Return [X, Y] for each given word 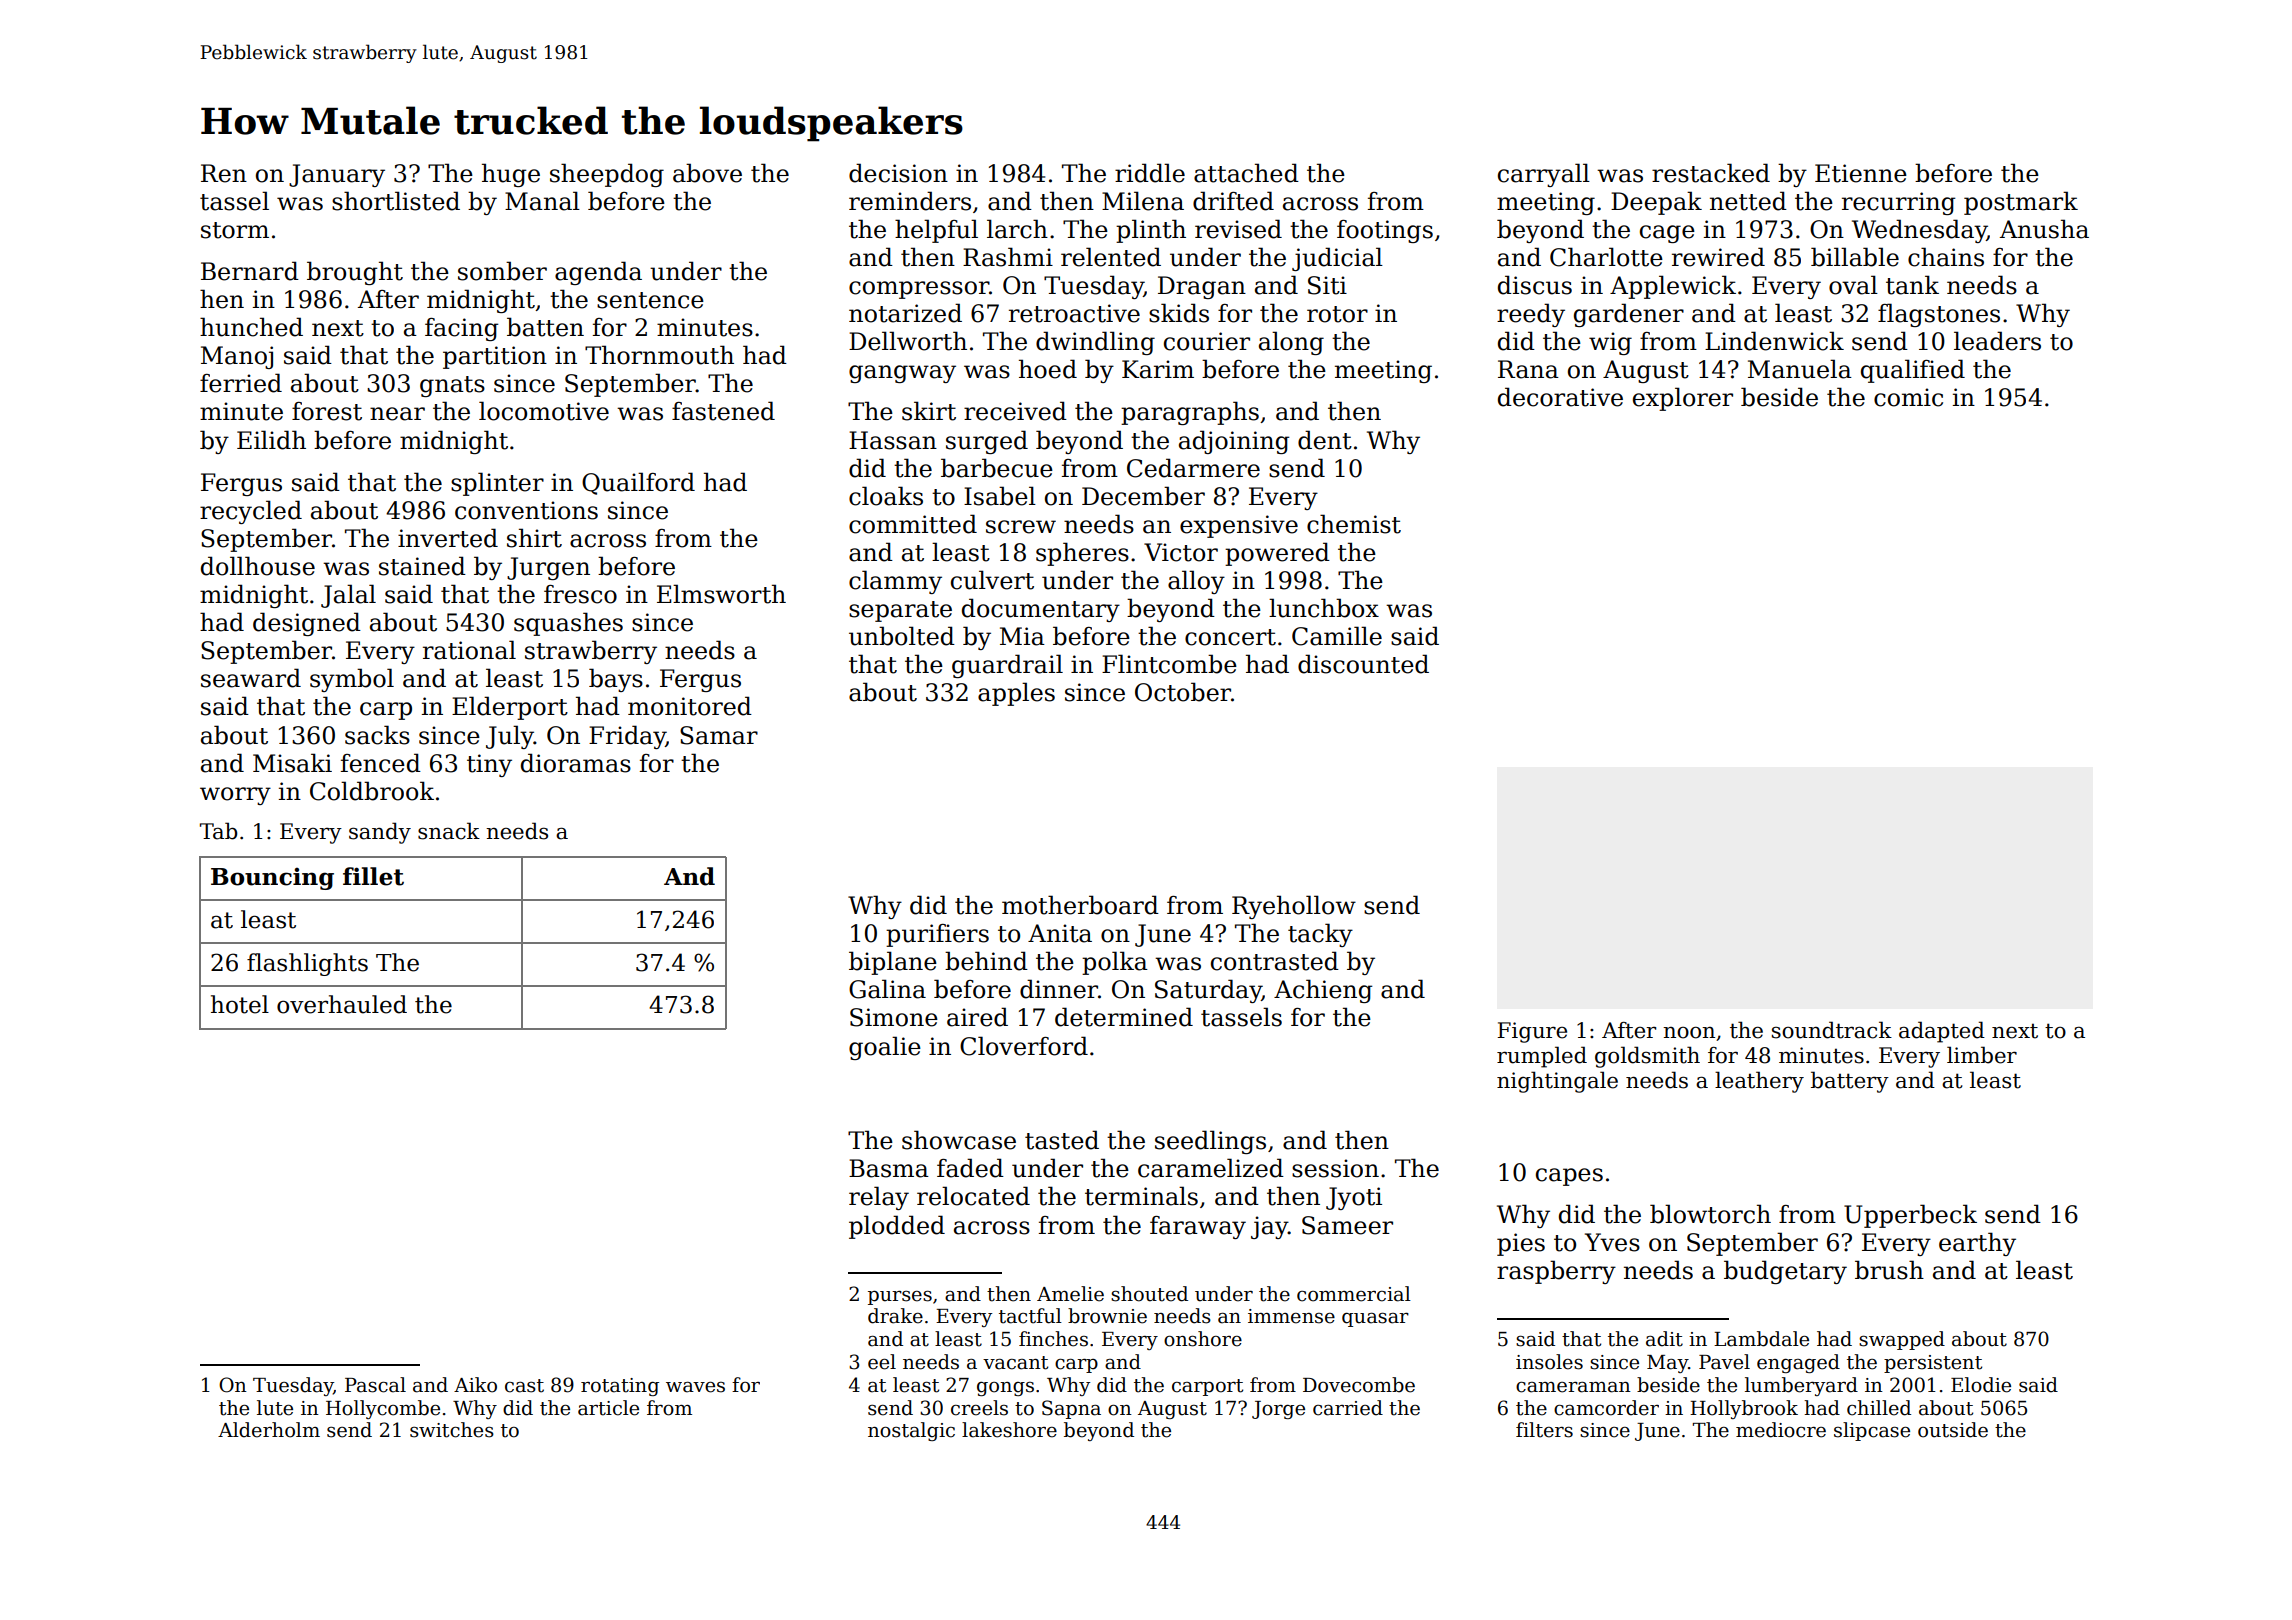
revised [1238, 229]
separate [900, 611]
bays [616, 680]
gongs [1005, 1389]
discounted [1363, 664]
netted [1748, 201]
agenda [598, 273]
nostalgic [911, 1431]
